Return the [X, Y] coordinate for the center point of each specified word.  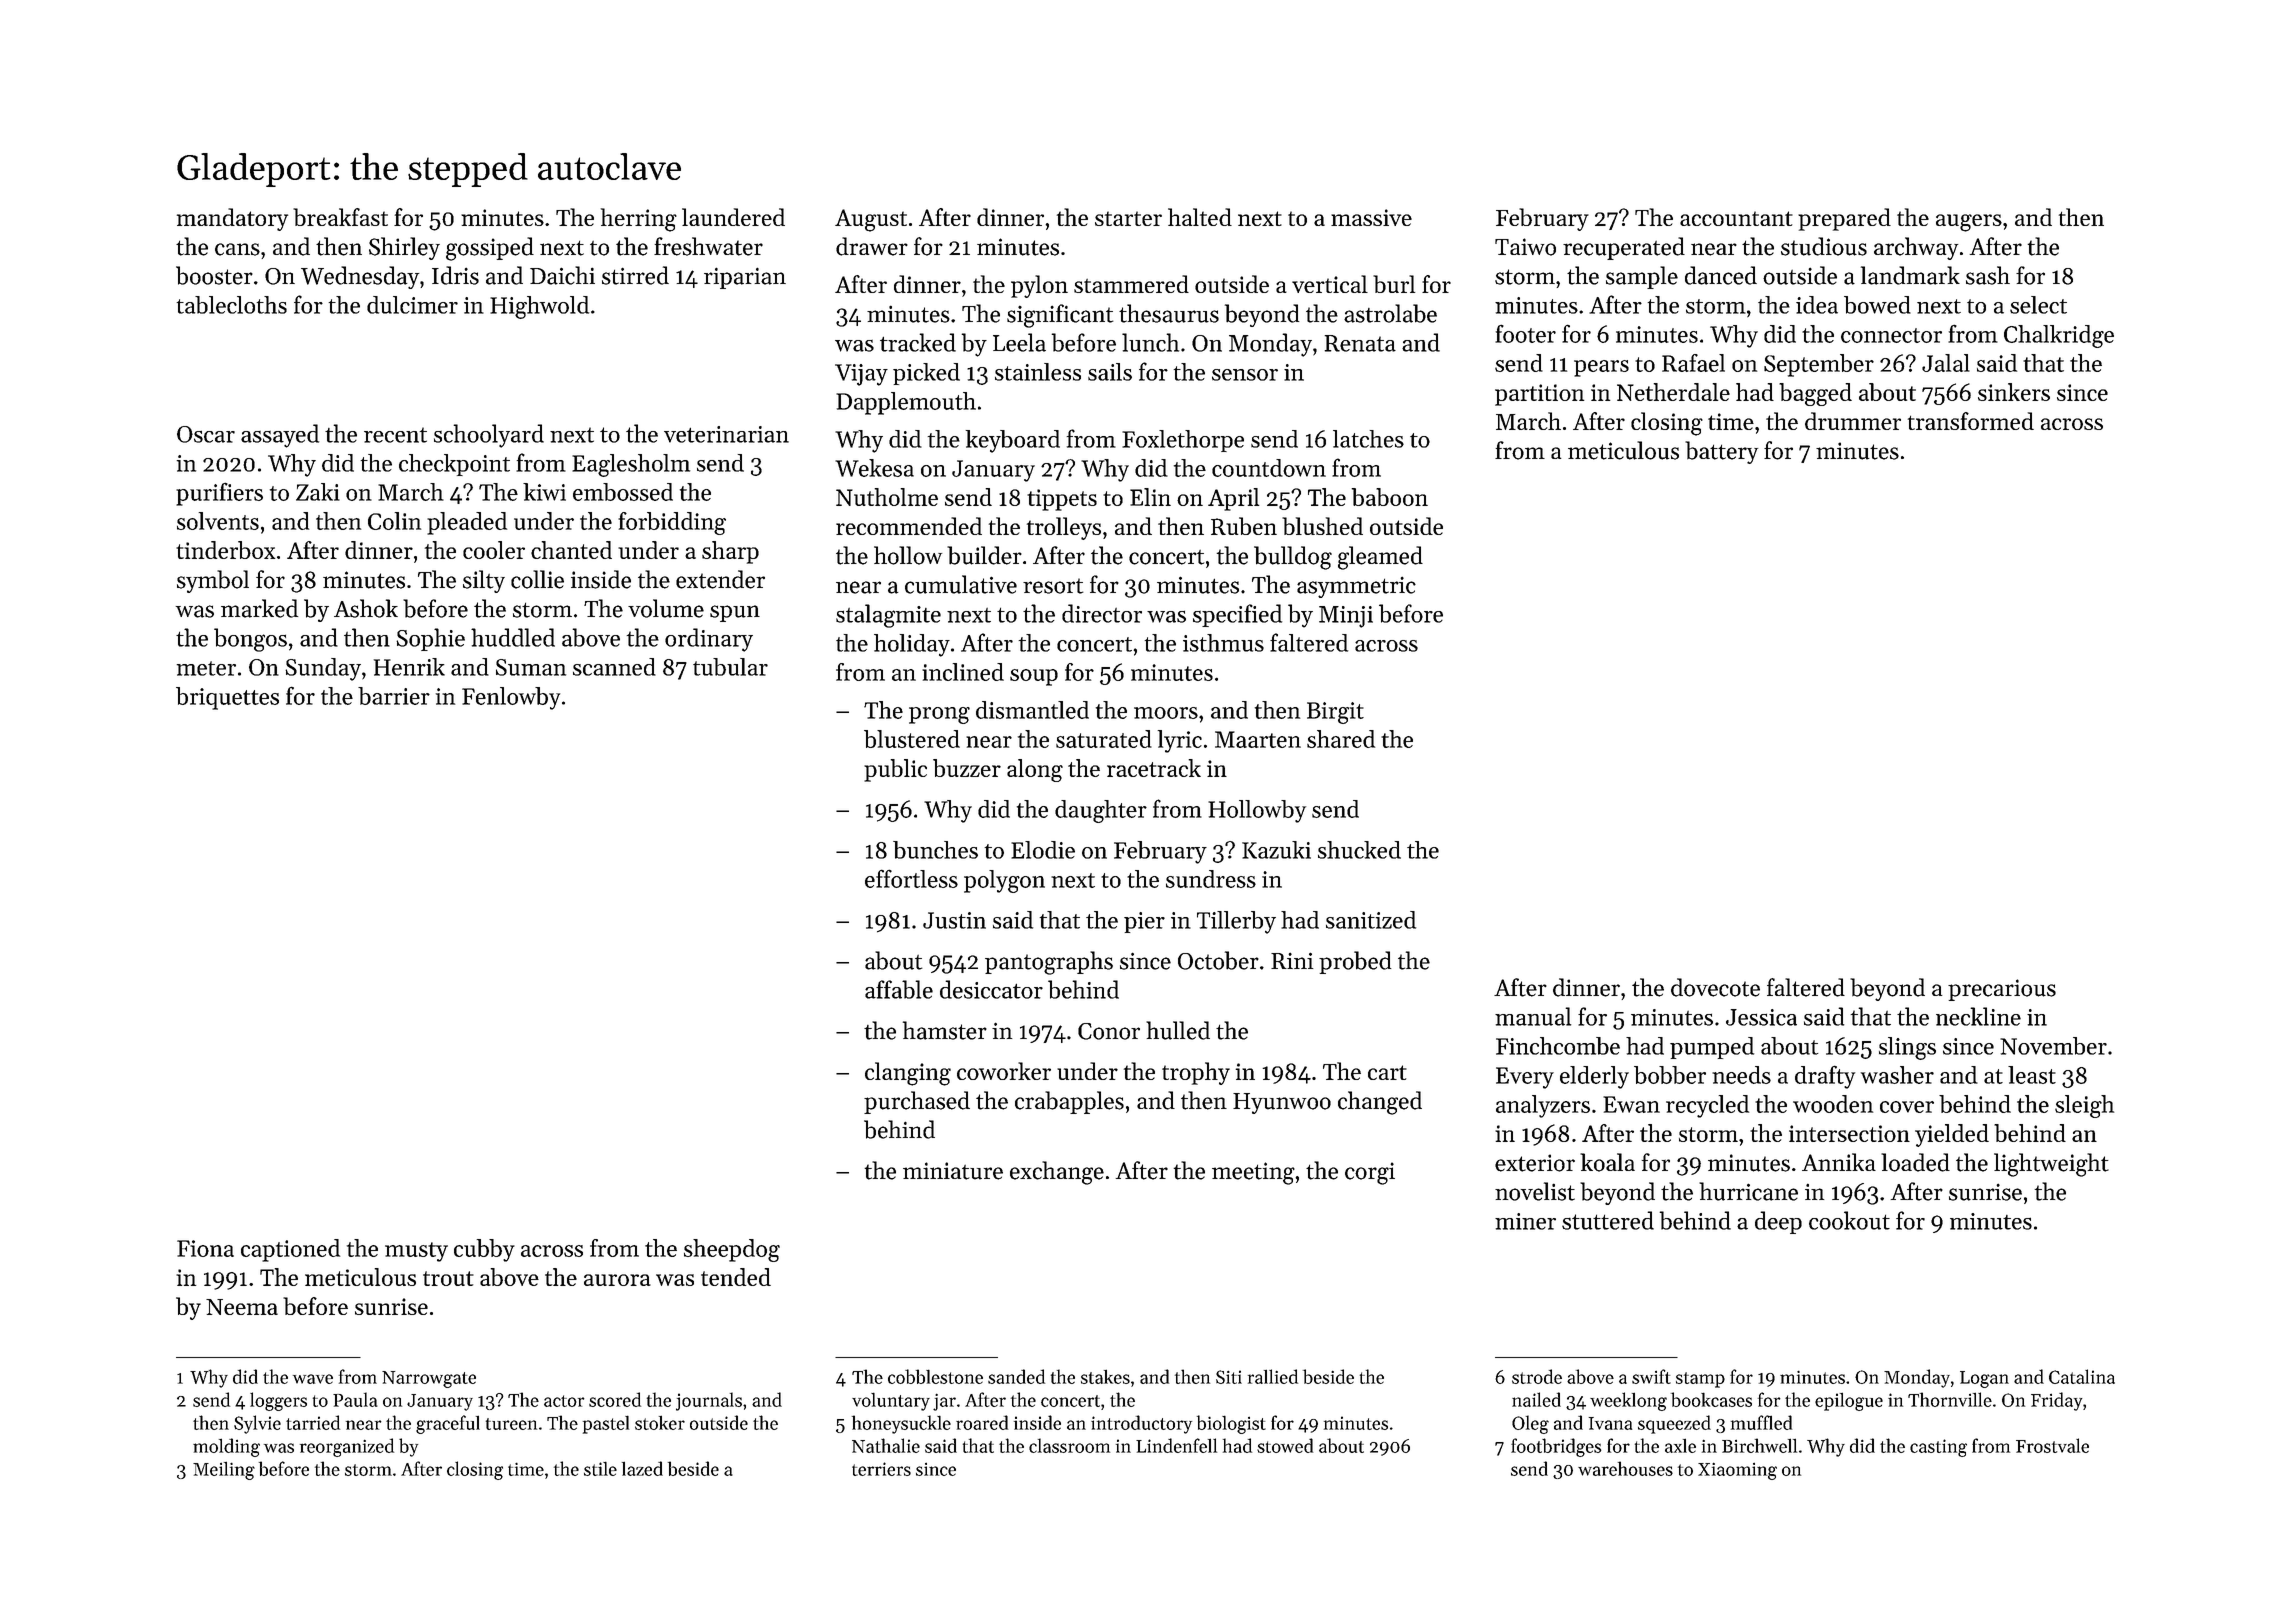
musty [416, 1252]
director [1102, 613]
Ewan [1631, 1104]
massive [1371, 217]
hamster [945, 1030]
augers [1969, 223]
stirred [635, 275]
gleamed [1380, 558]
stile [600, 1468]
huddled [513, 637]
